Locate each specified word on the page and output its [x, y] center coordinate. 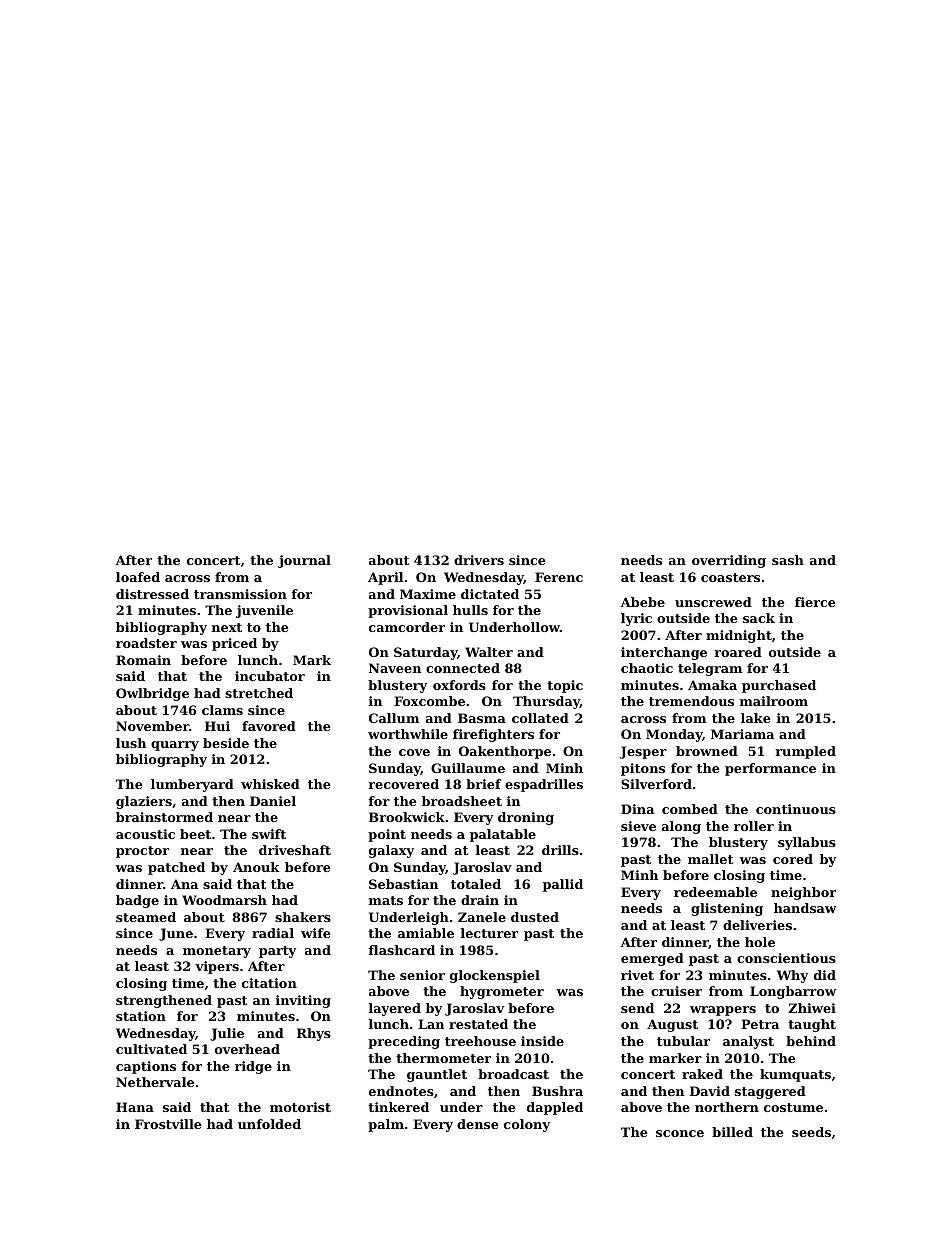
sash [788, 560]
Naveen [395, 668]
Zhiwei [812, 1008]
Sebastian [403, 884]
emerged [652, 959]
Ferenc [559, 577]
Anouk [256, 867]
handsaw [805, 908]
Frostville [168, 1124]
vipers [217, 967]
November [152, 726]
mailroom [774, 701]
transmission [240, 594]
